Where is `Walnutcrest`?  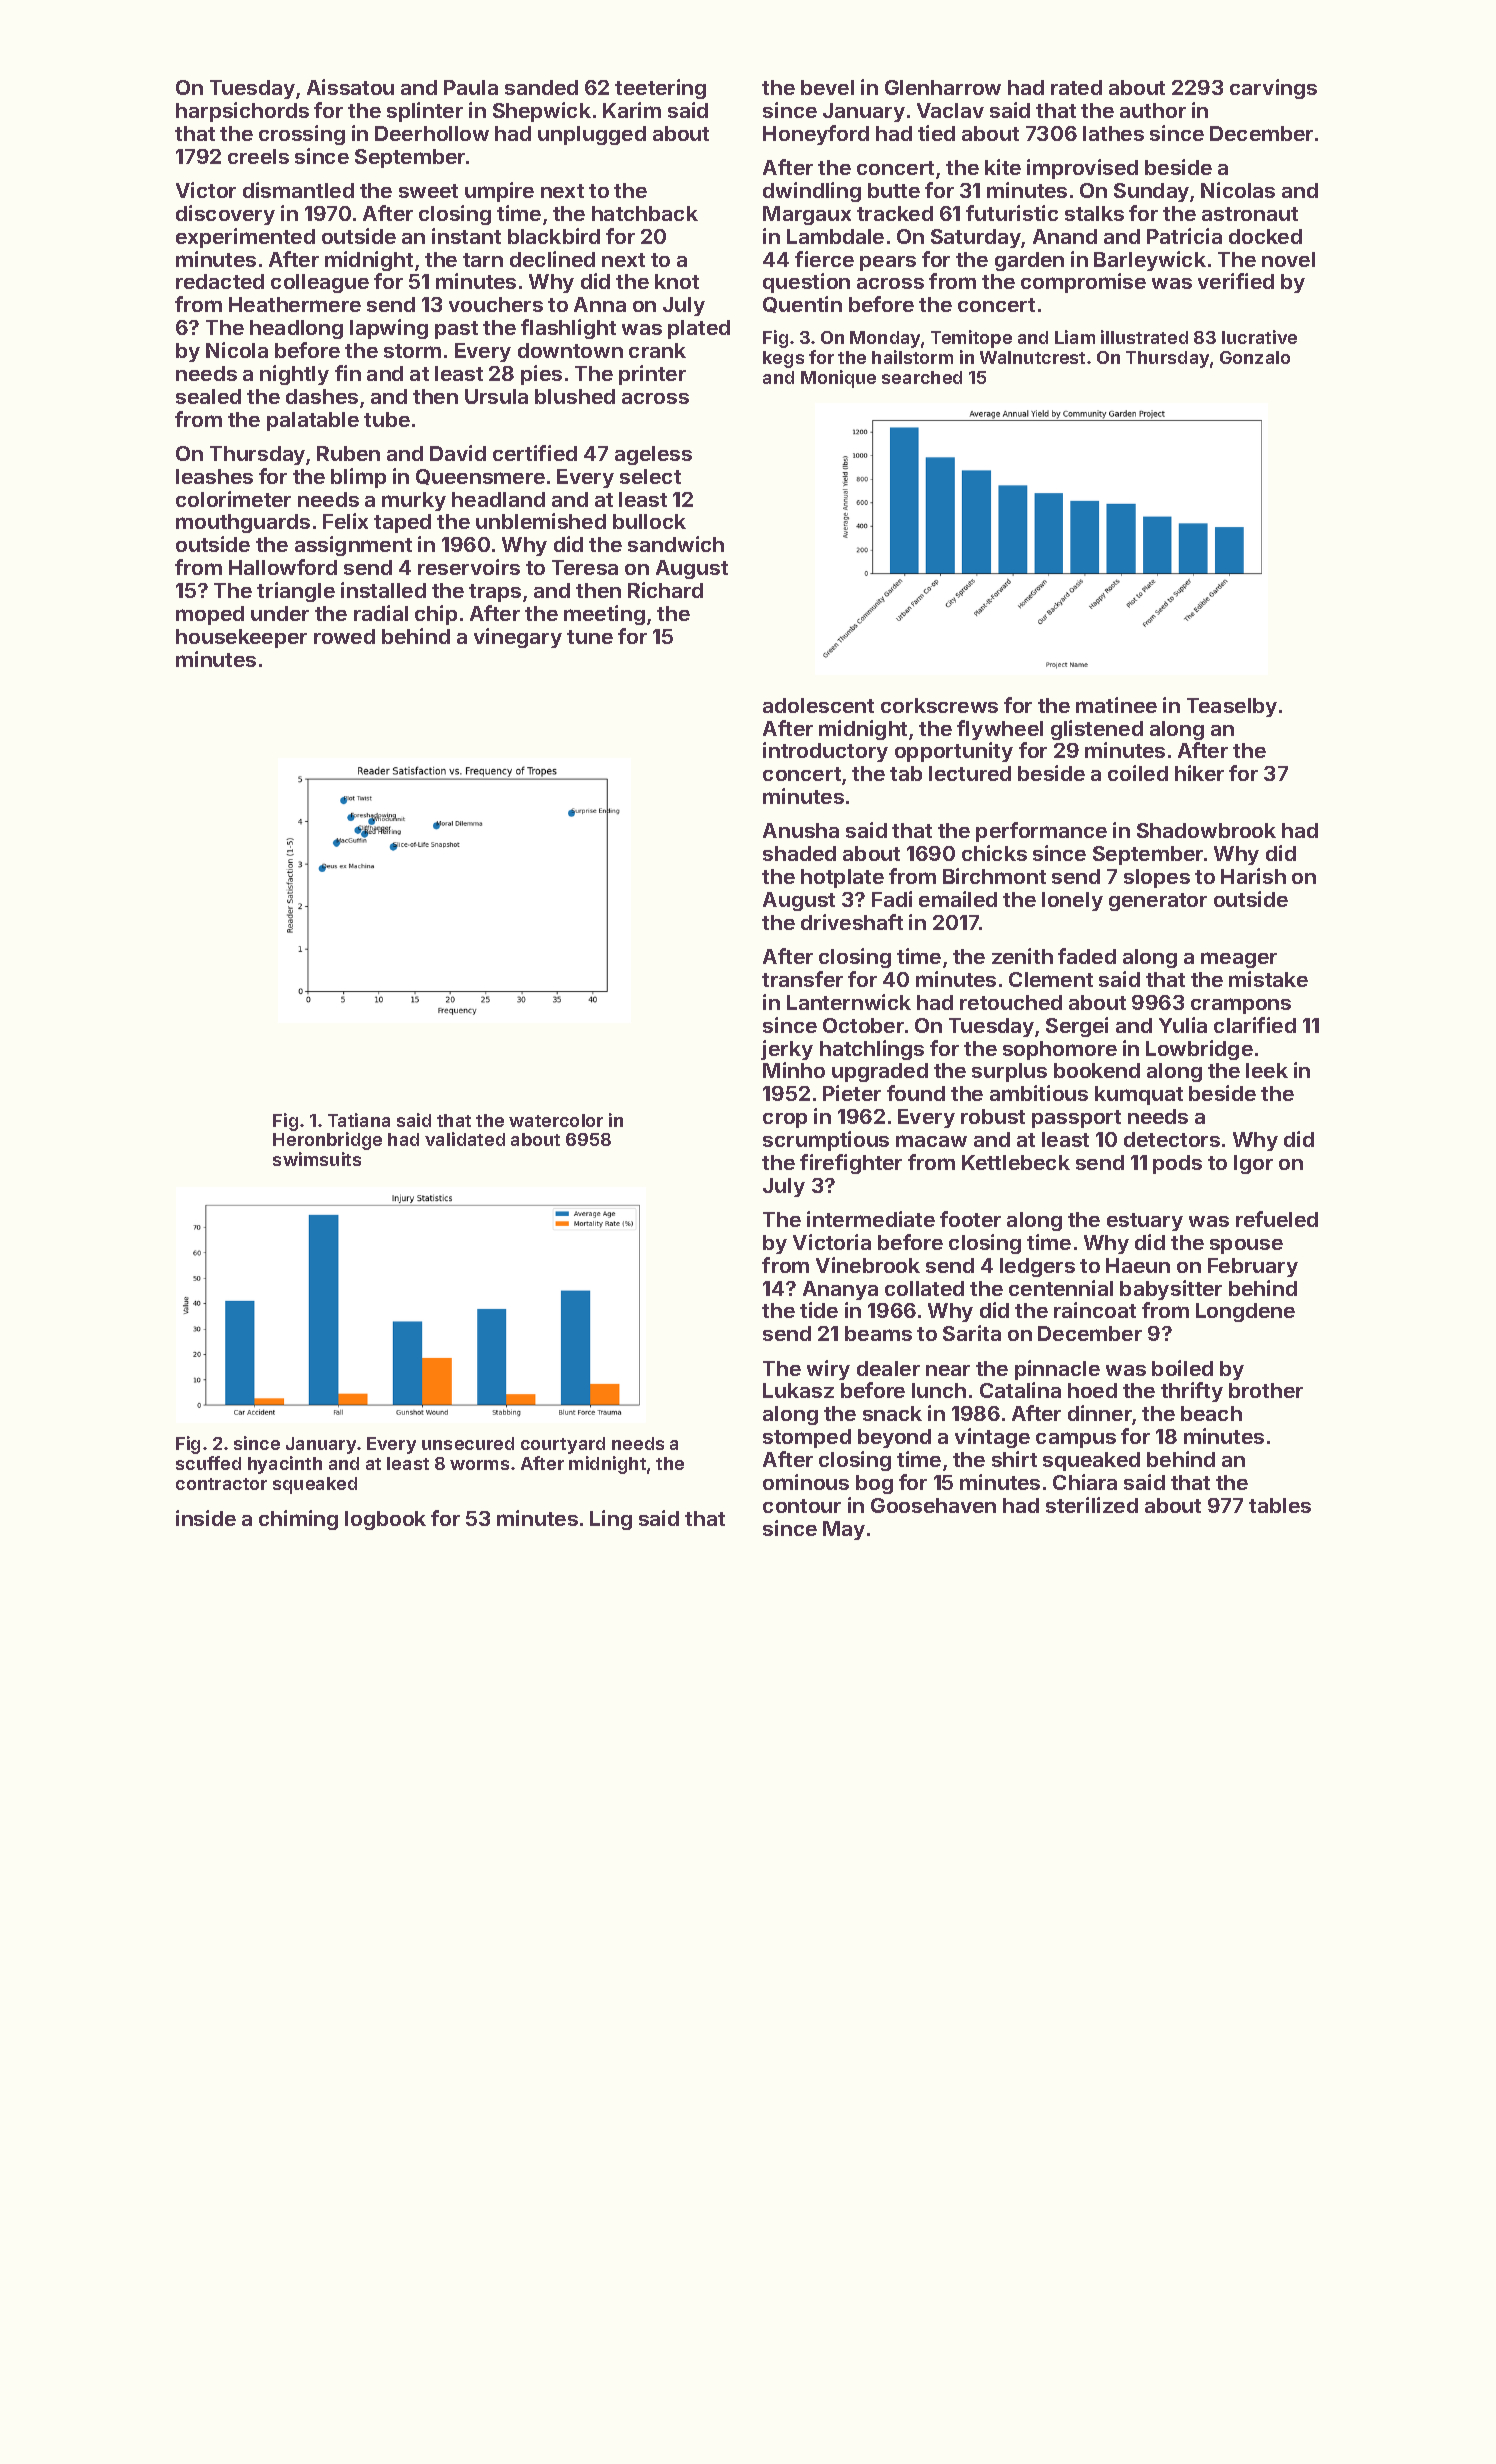
Walnutcrest is located at coordinates (1032, 357).
